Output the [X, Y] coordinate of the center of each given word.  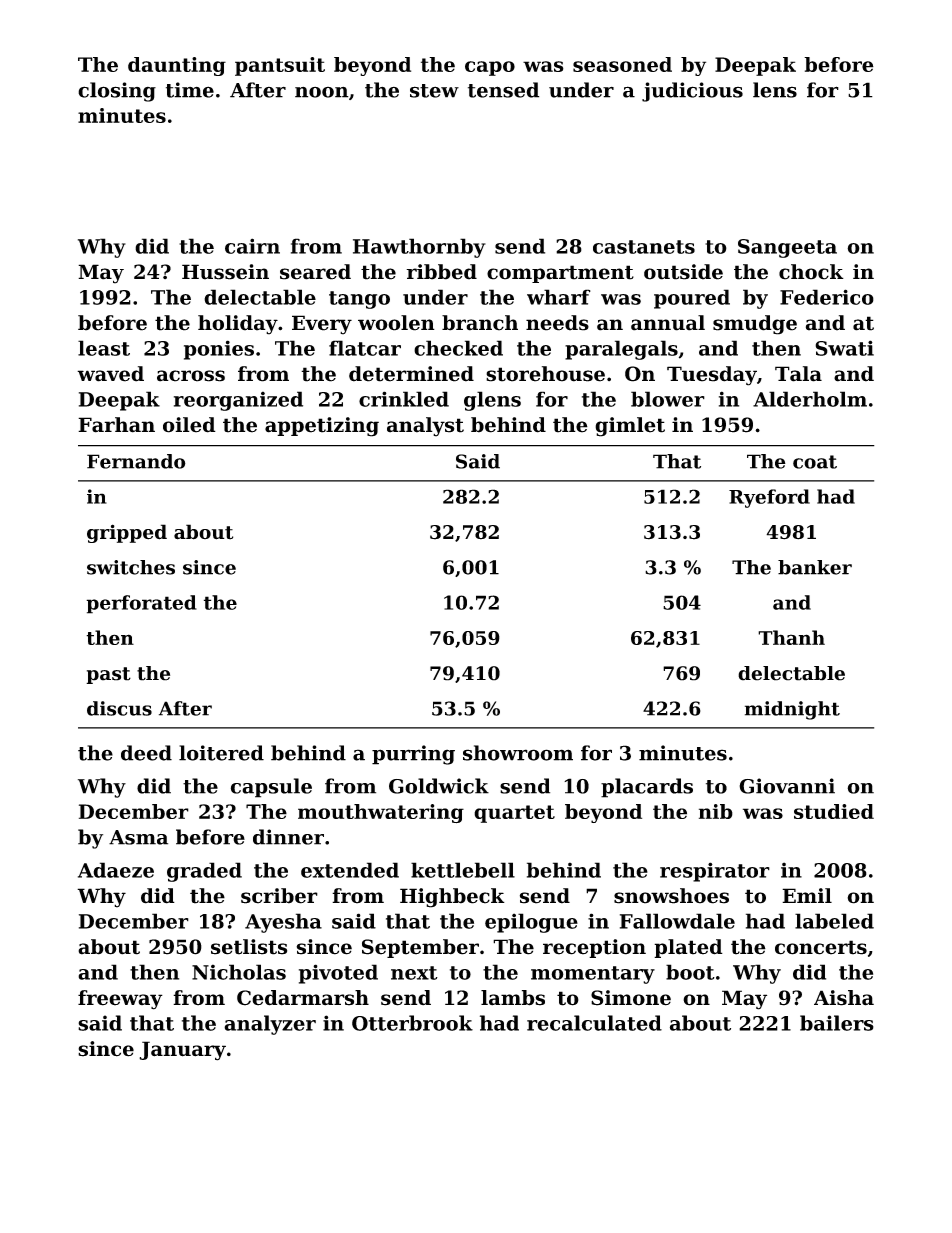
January [182, 1051]
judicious [692, 92]
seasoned [622, 64]
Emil [807, 895]
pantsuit [280, 66]
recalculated [594, 1023]
